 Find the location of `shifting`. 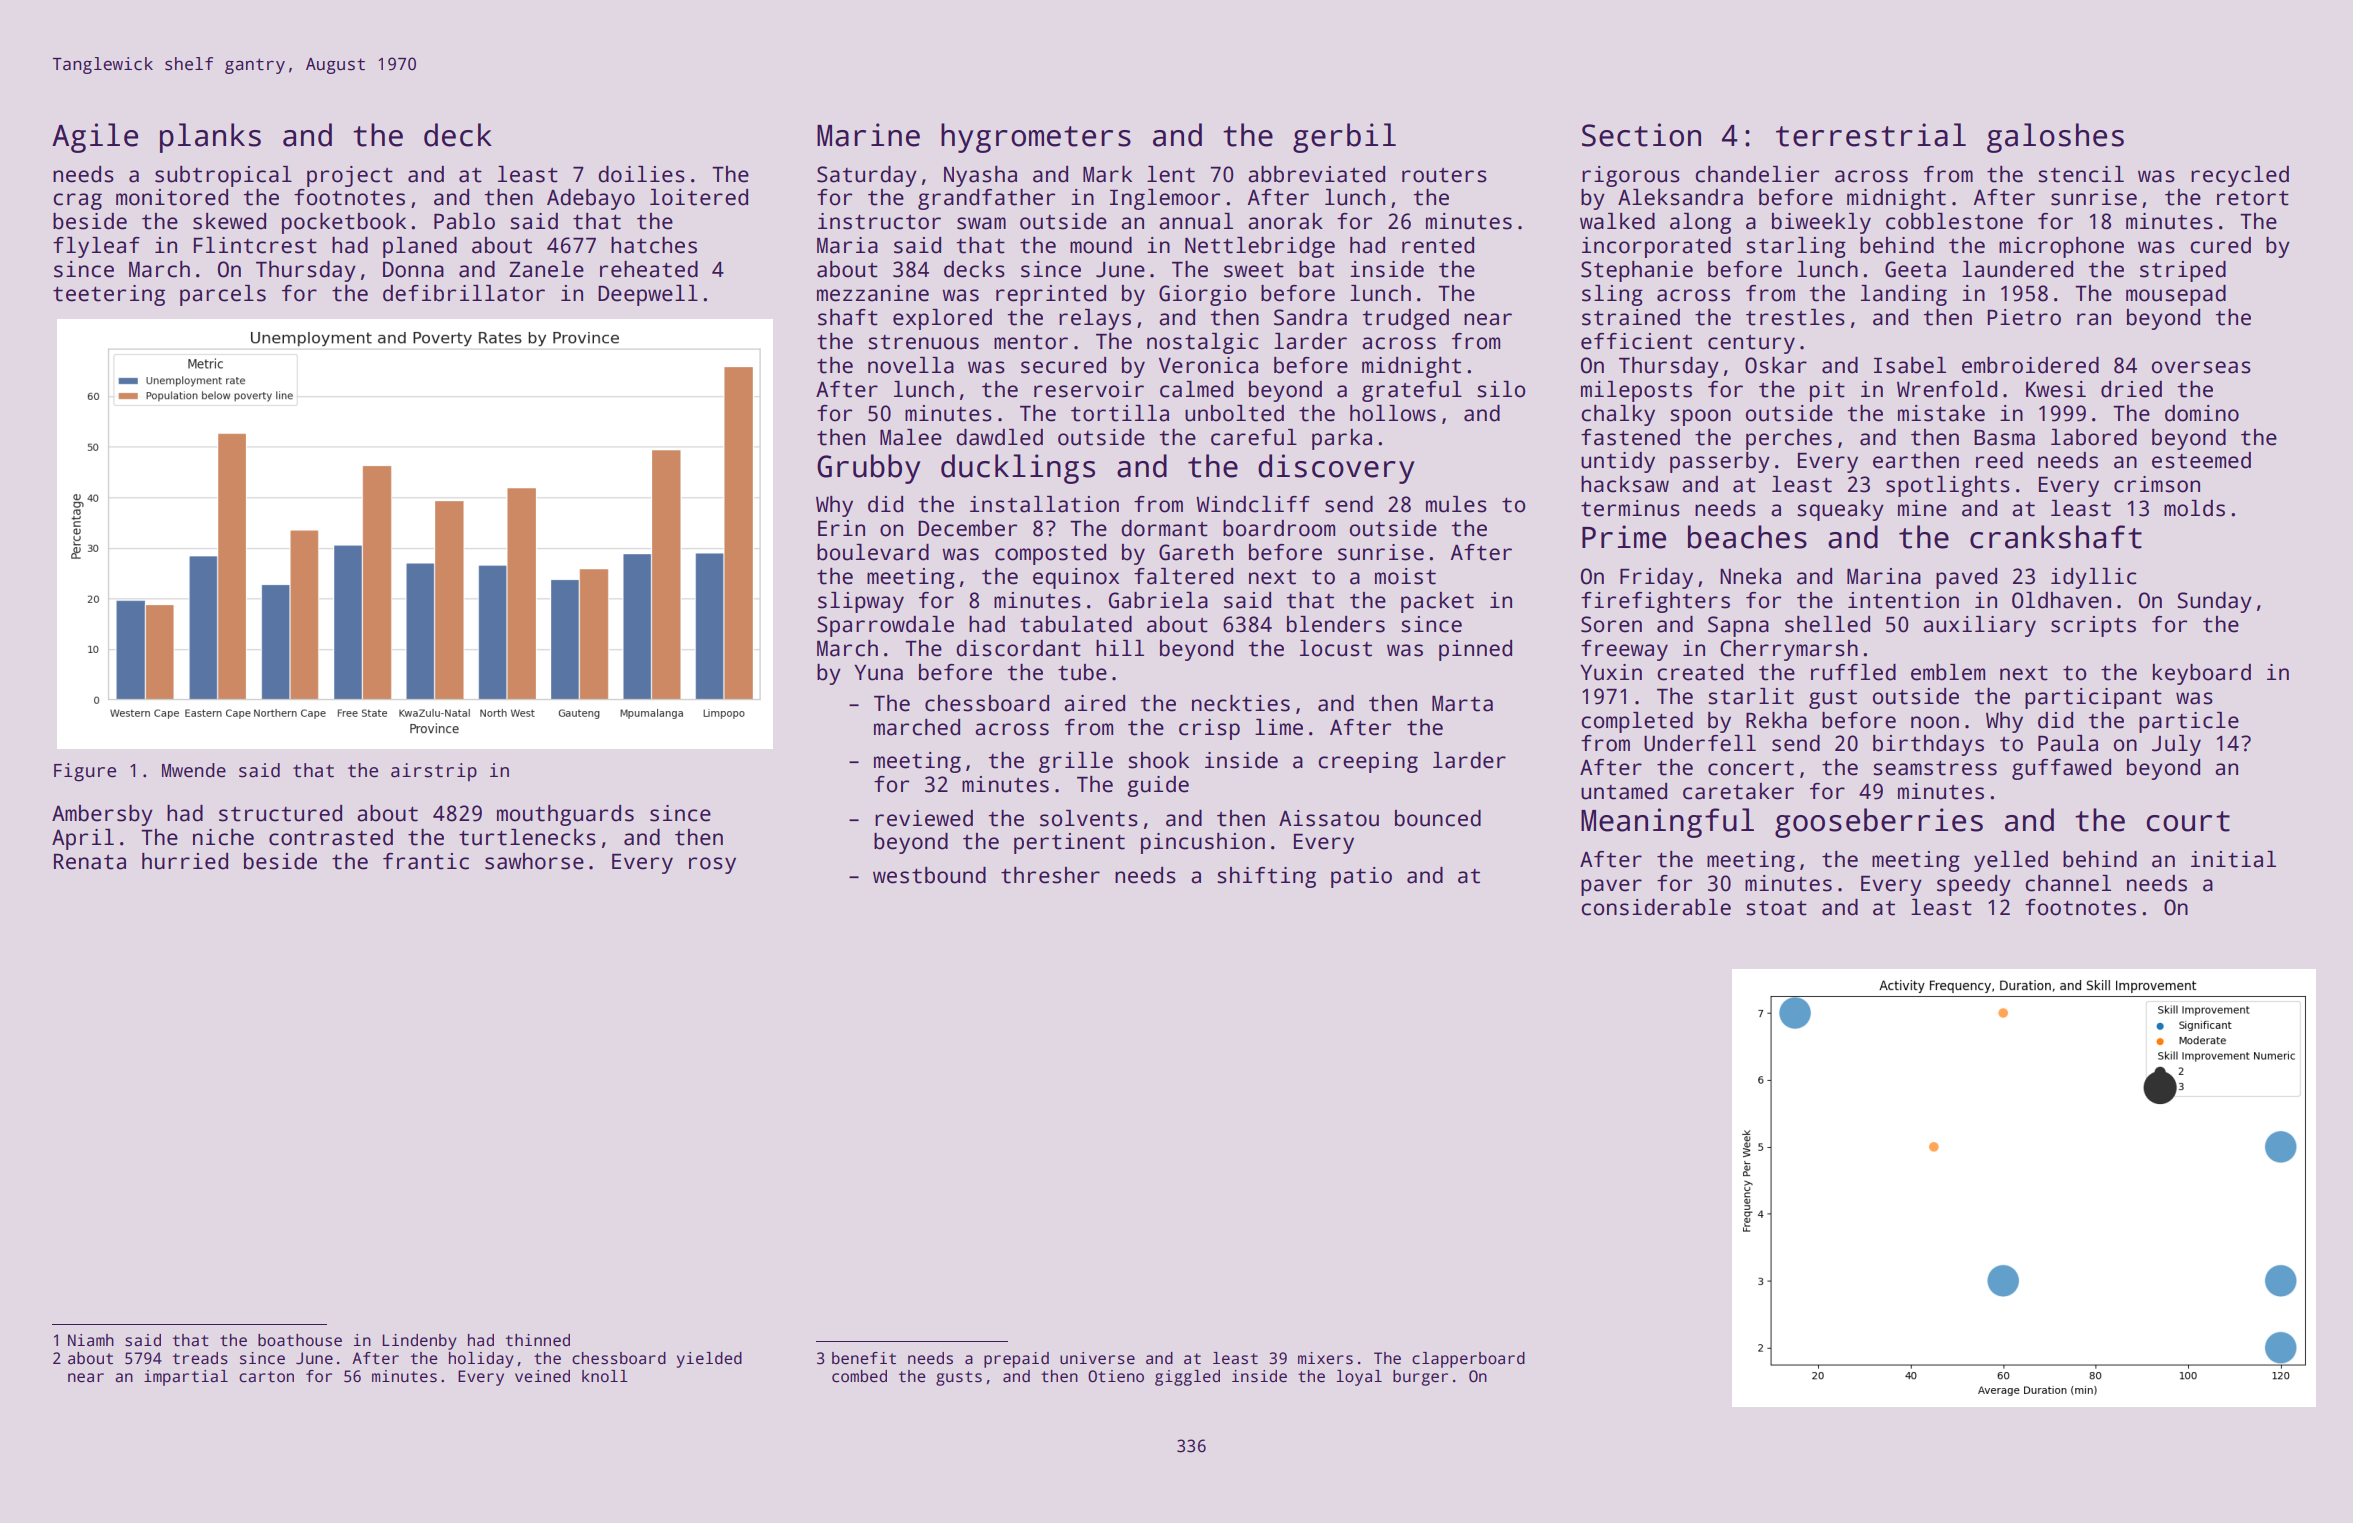

shifting is located at coordinates (1266, 877).
